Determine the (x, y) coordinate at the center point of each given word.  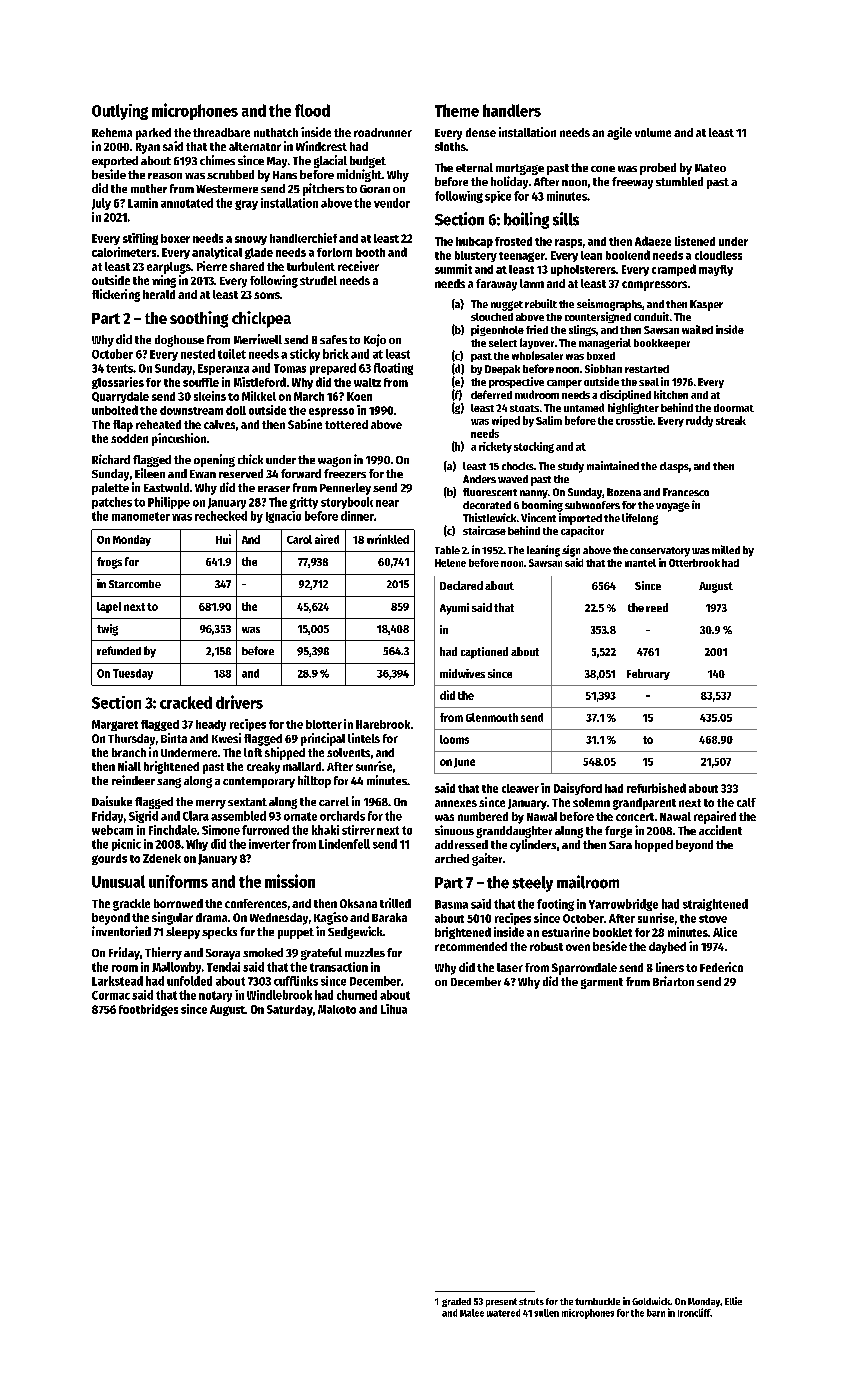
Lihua (394, 1009)
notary (215, 996)
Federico (721, 967)
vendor (392, 203)
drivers (239, 702)
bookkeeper (662, 344)
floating (393, 369)
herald (159, 294)
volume (653, 132)
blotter (324, 724)
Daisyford (578, 789)
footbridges (148, 1010)
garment (602, 983)
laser (510, 967)
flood (312, 110)
